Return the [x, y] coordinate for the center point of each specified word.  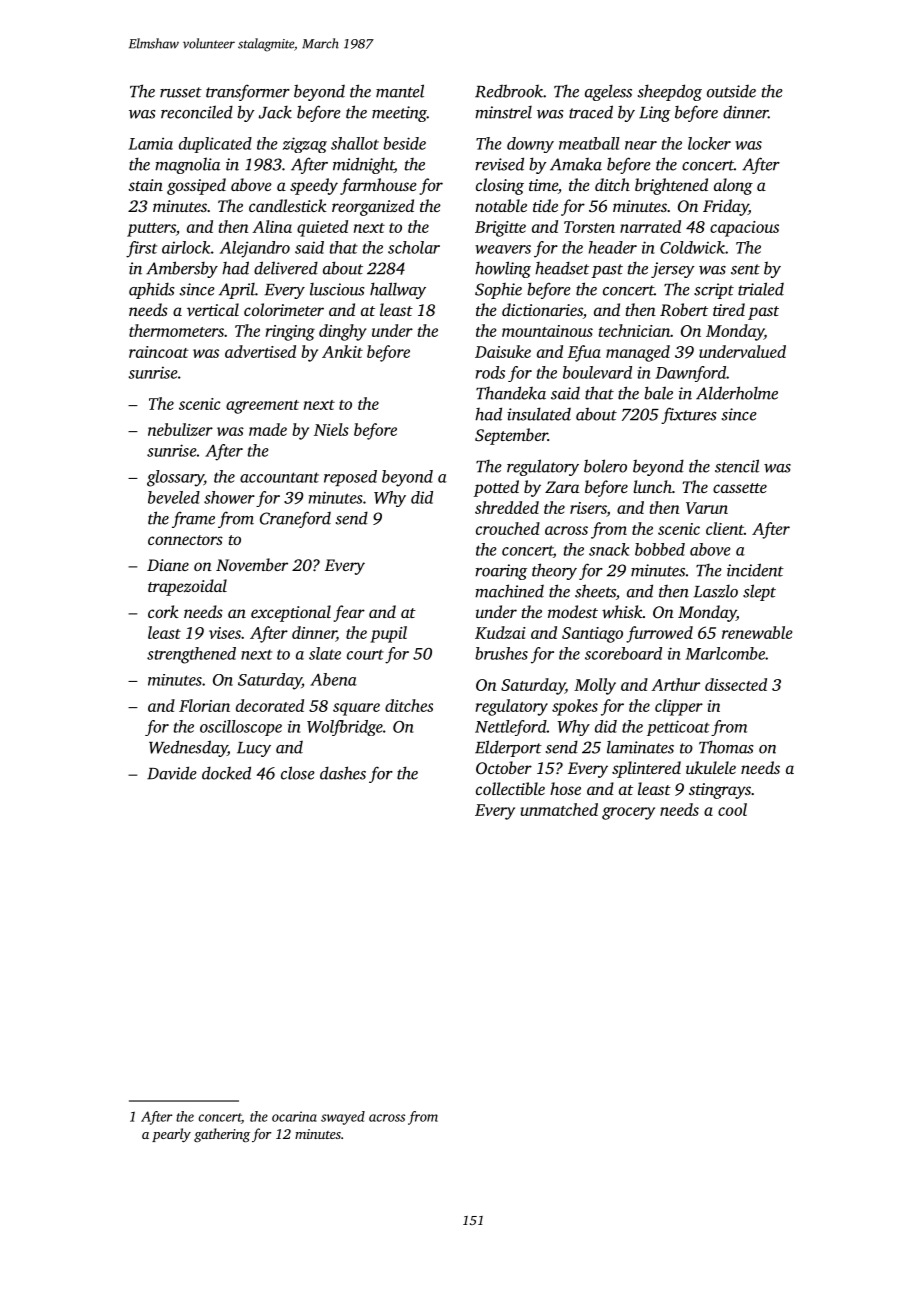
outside [731, 91]
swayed [343, 1118]
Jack [275, 112]
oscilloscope [241, 728]
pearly [171, 1135]
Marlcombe [725, 653]
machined [509, 591]
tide [545, 205]
